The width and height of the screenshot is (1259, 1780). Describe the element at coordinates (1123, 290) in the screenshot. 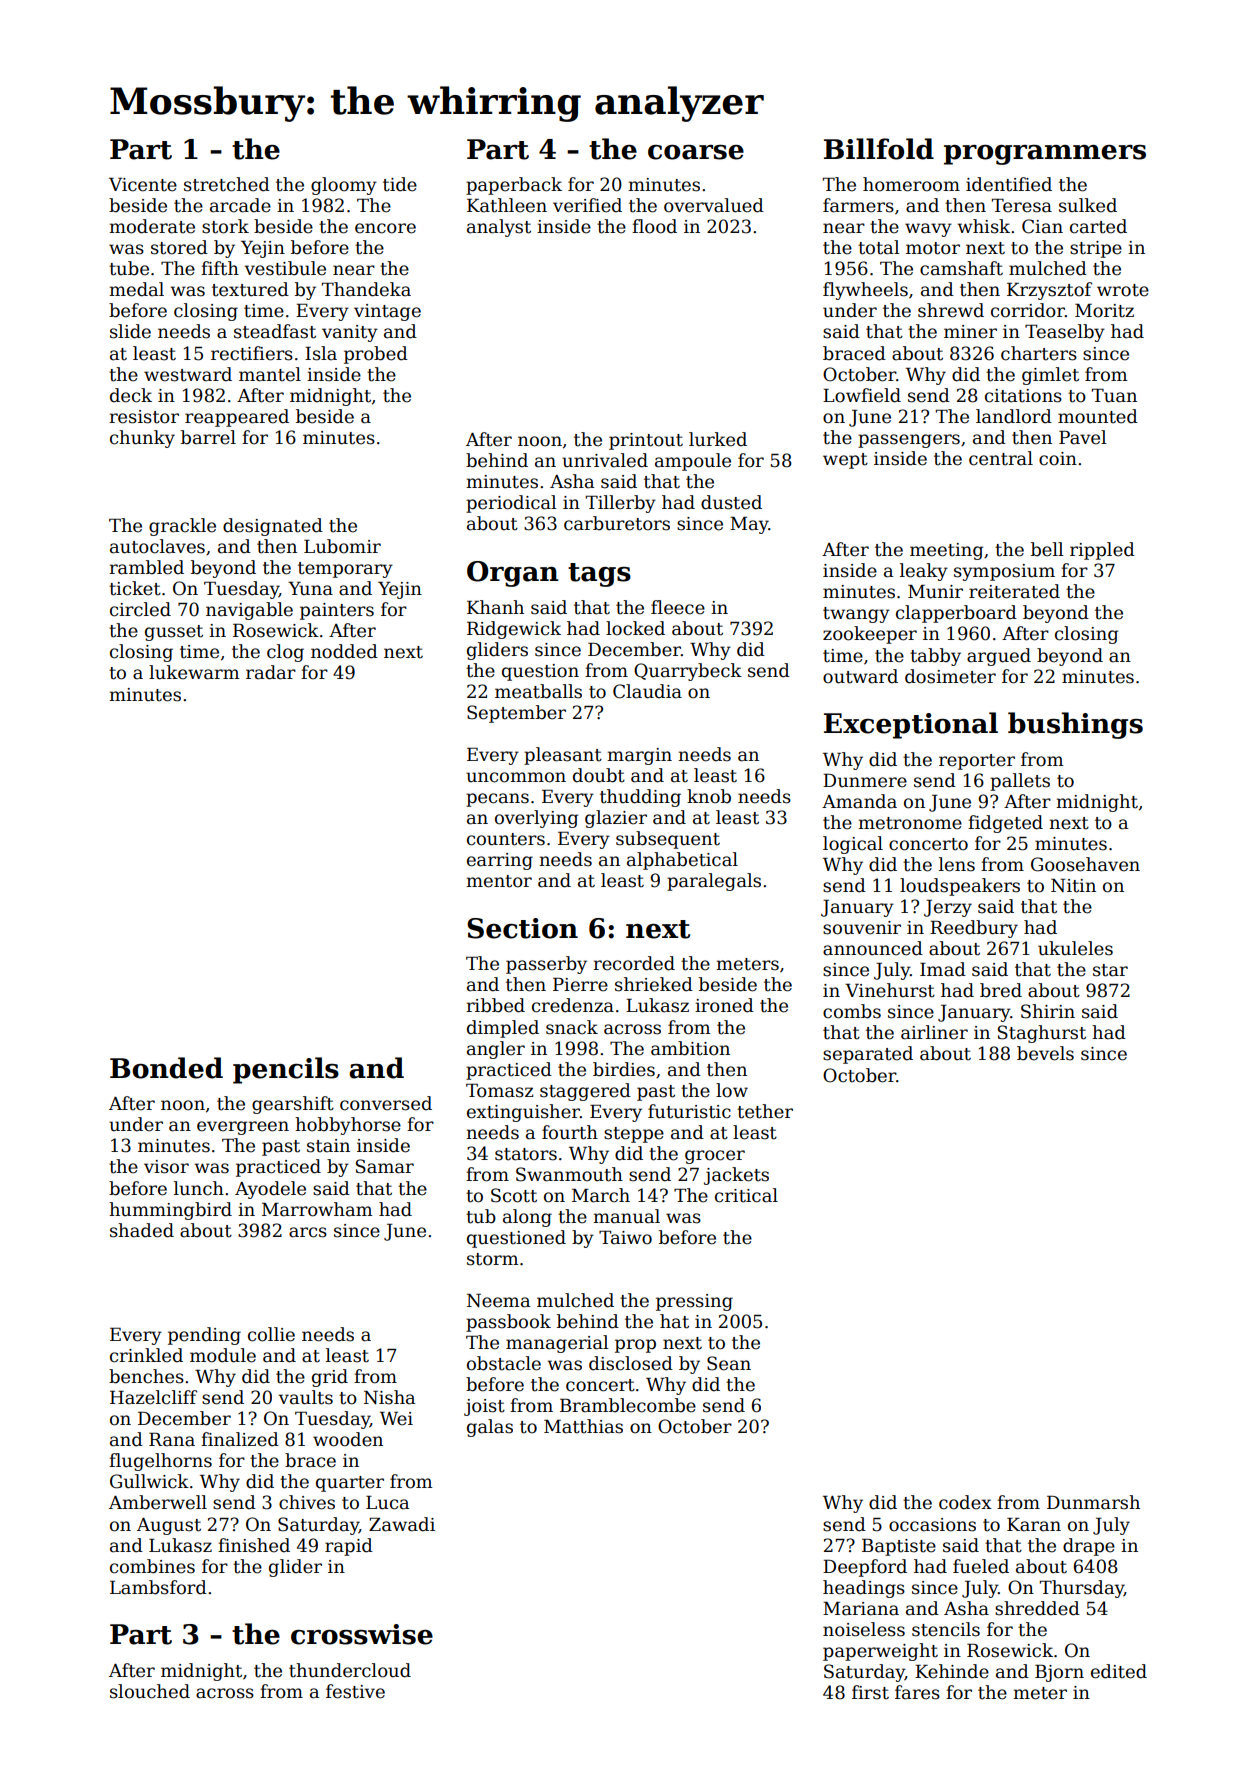

I see `wrote` at that location.
